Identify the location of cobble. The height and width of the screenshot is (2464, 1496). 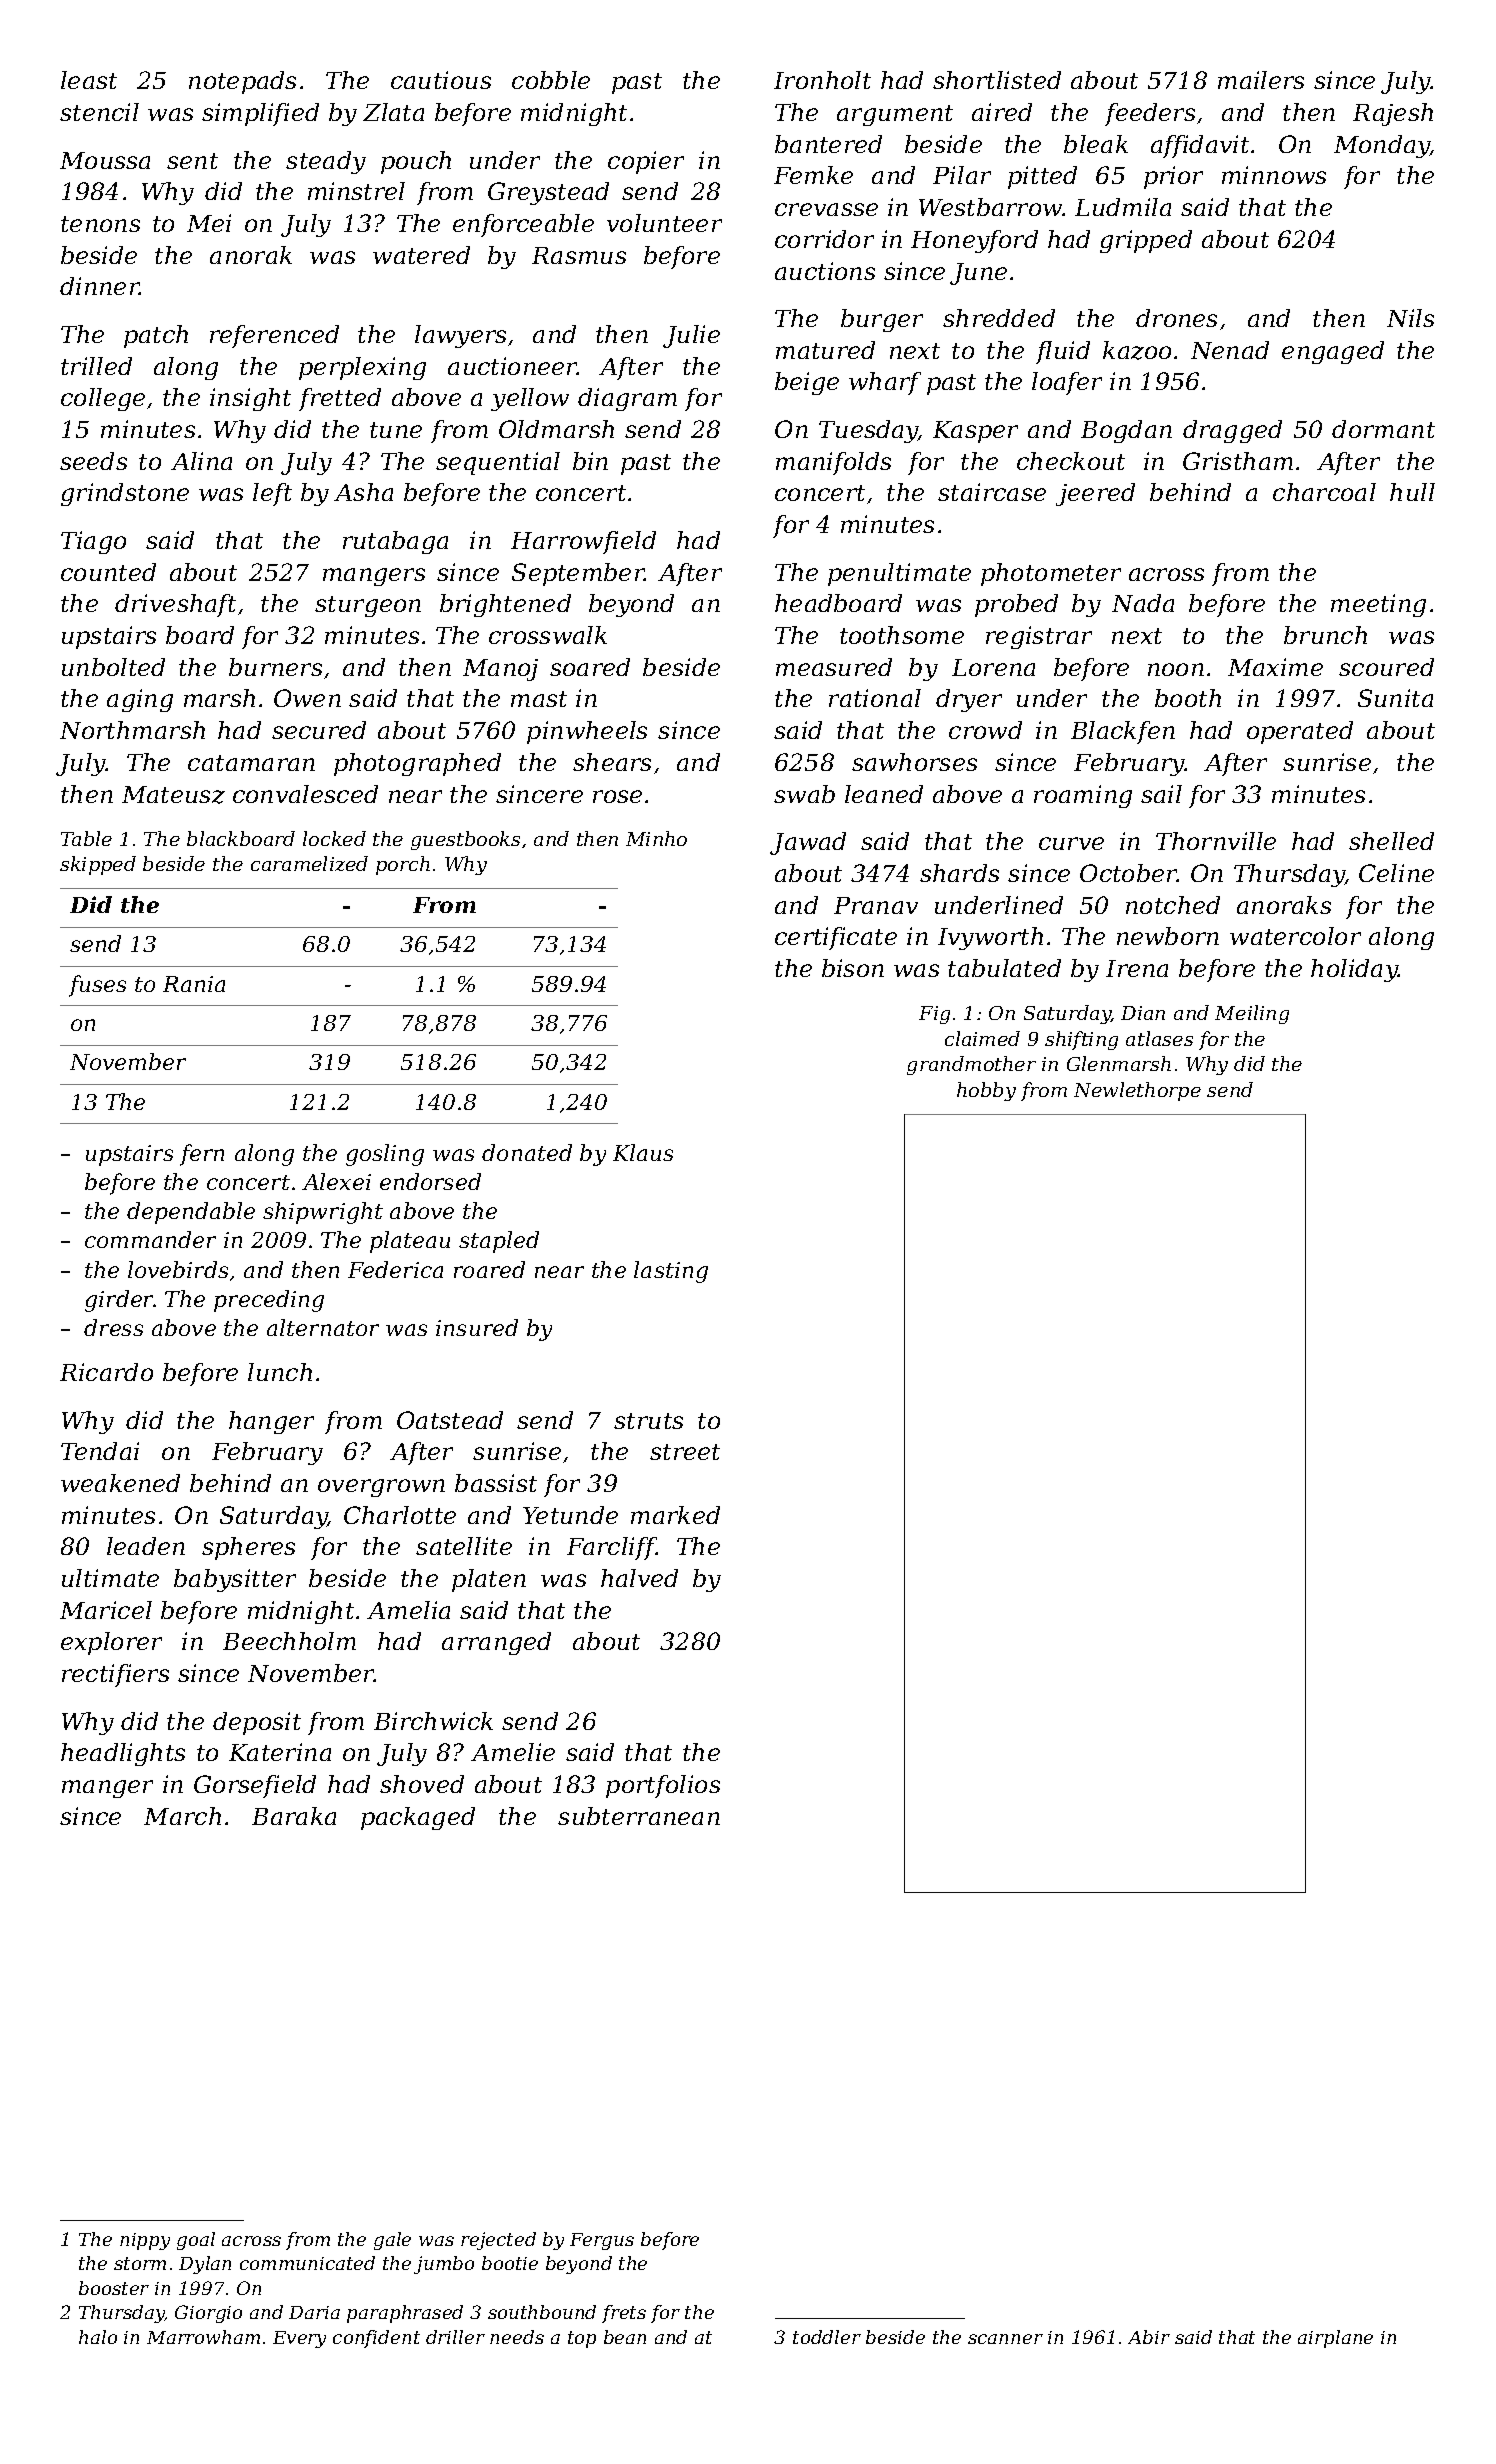
(551, 80).
